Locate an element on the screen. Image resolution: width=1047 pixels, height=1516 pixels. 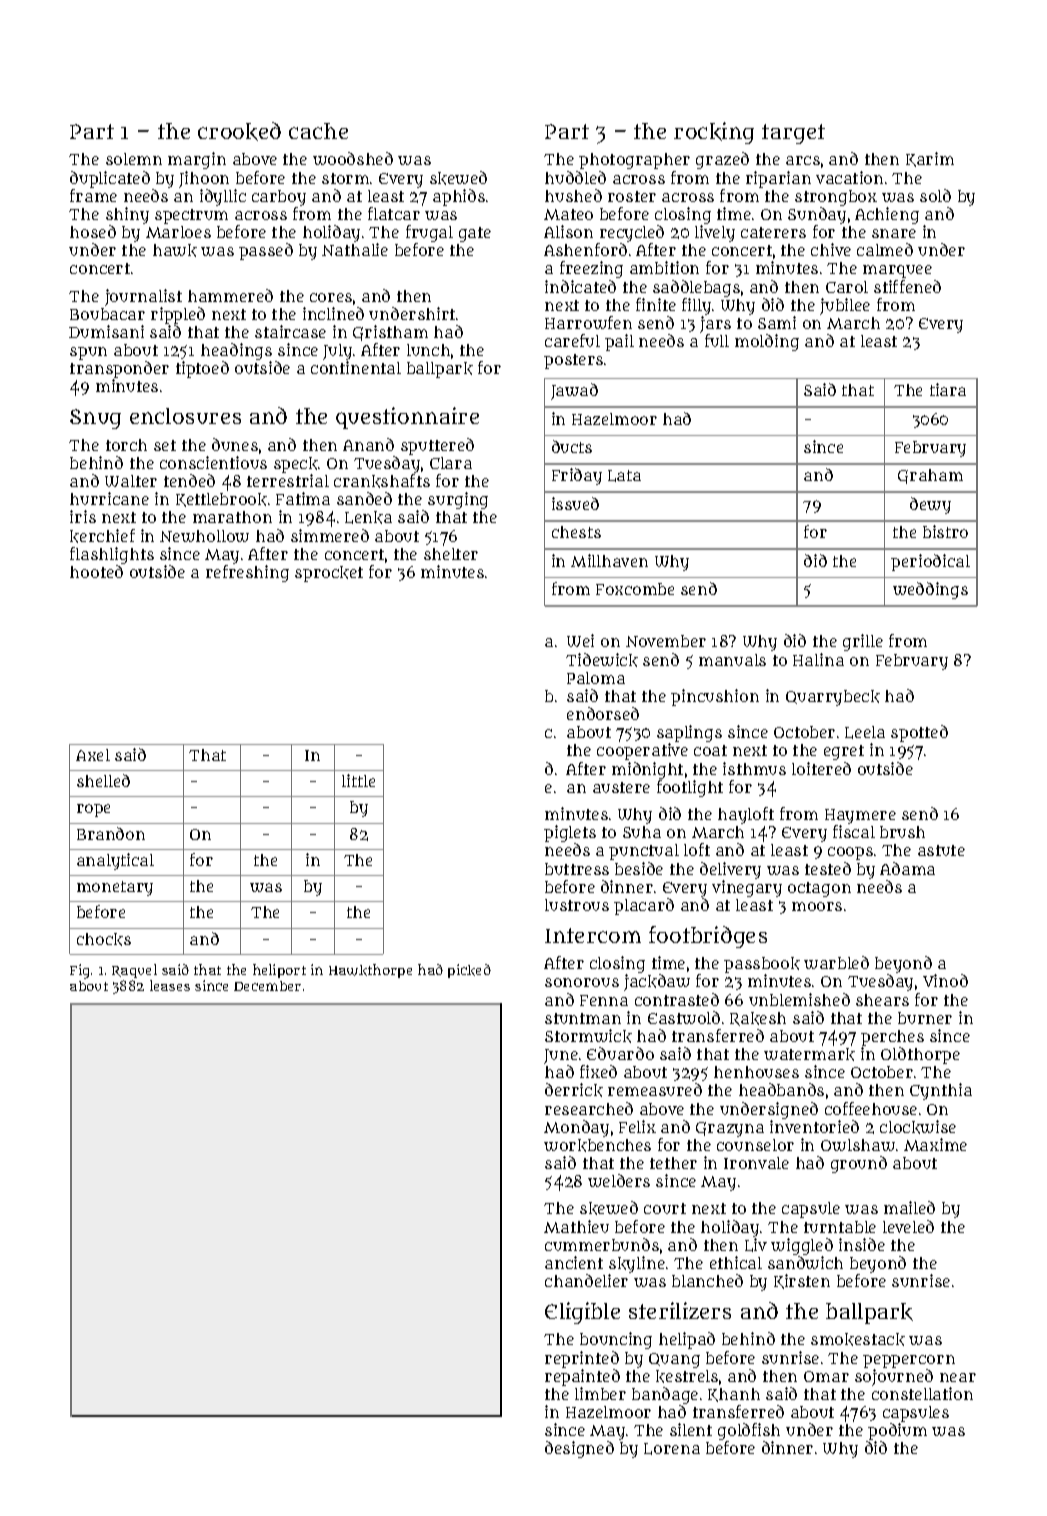
photographer is located at coordinates (634, 161).
